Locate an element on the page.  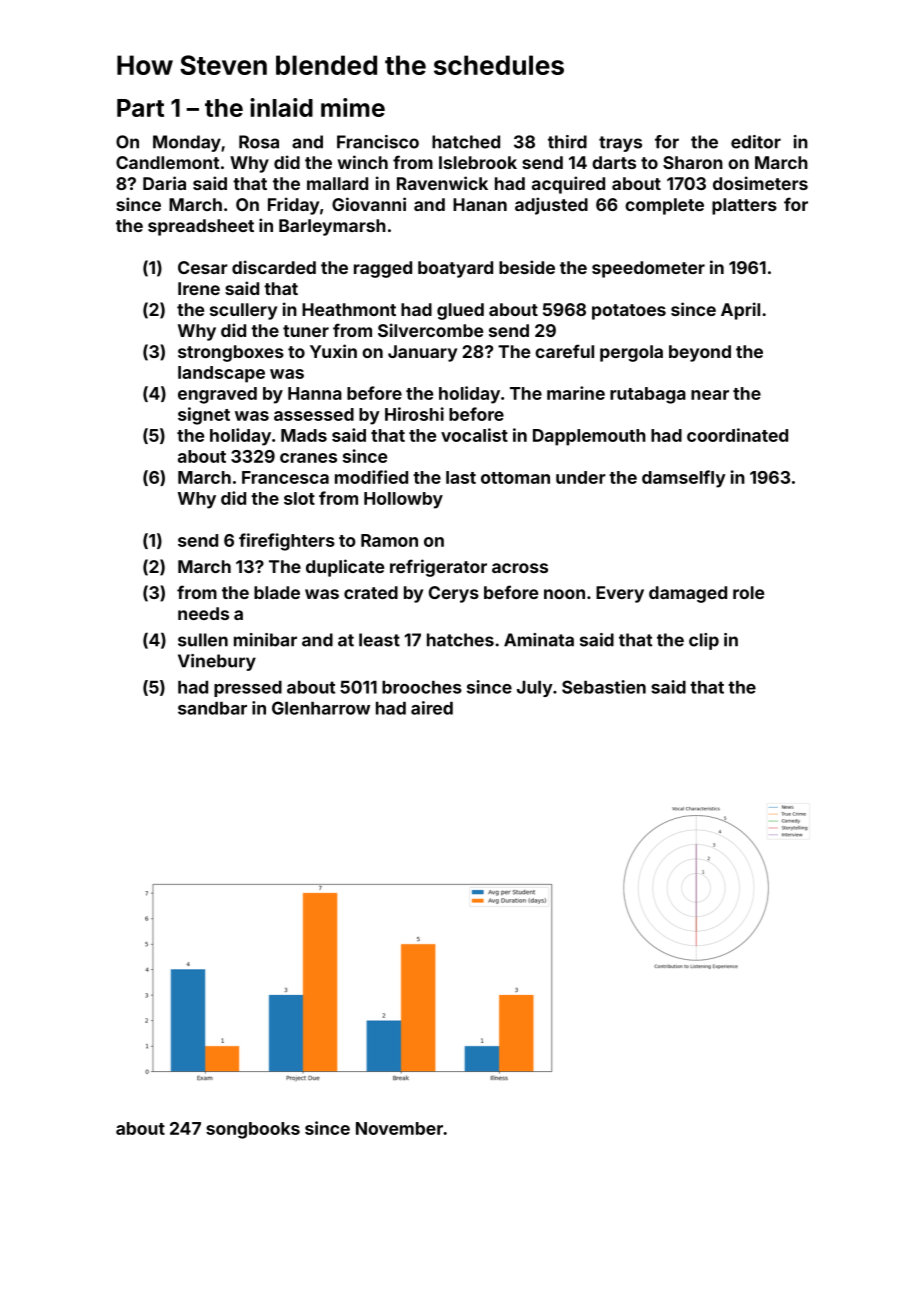
brooches is located at coordinates (422, 687).
